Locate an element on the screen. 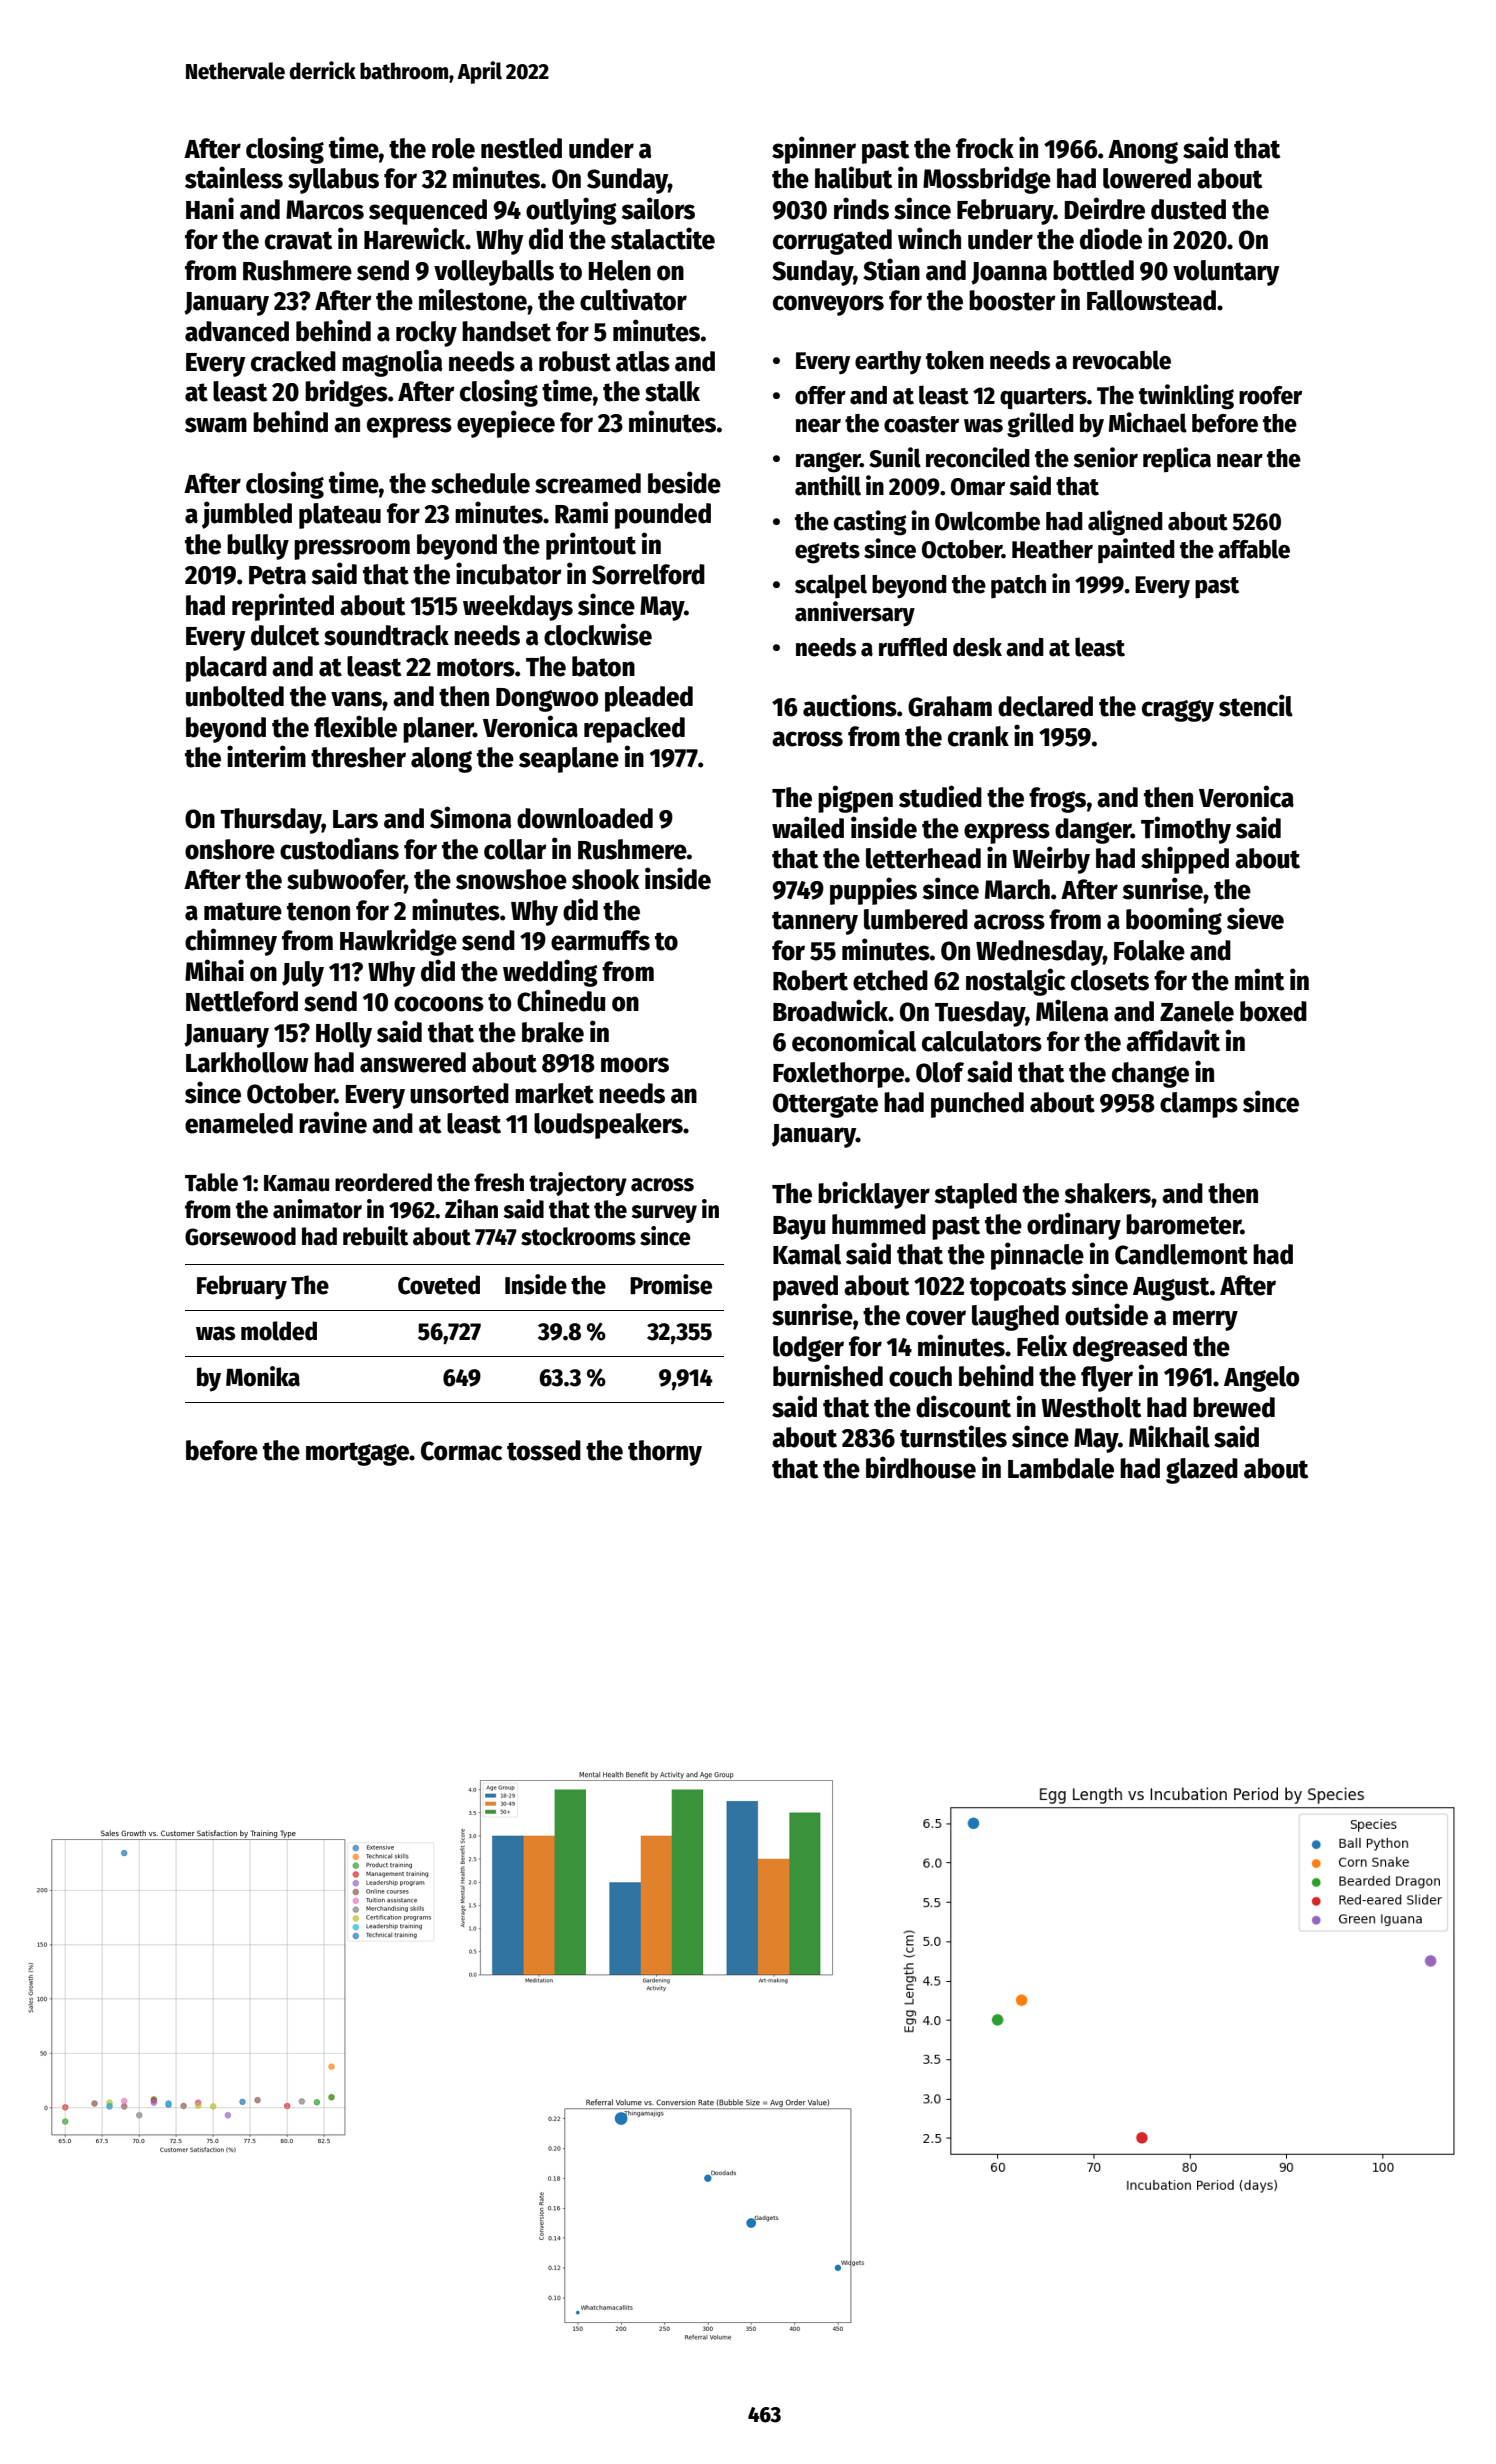 This screenshot has height=2464, width=1496. mortgage is located at coordinates (357, 1454).
